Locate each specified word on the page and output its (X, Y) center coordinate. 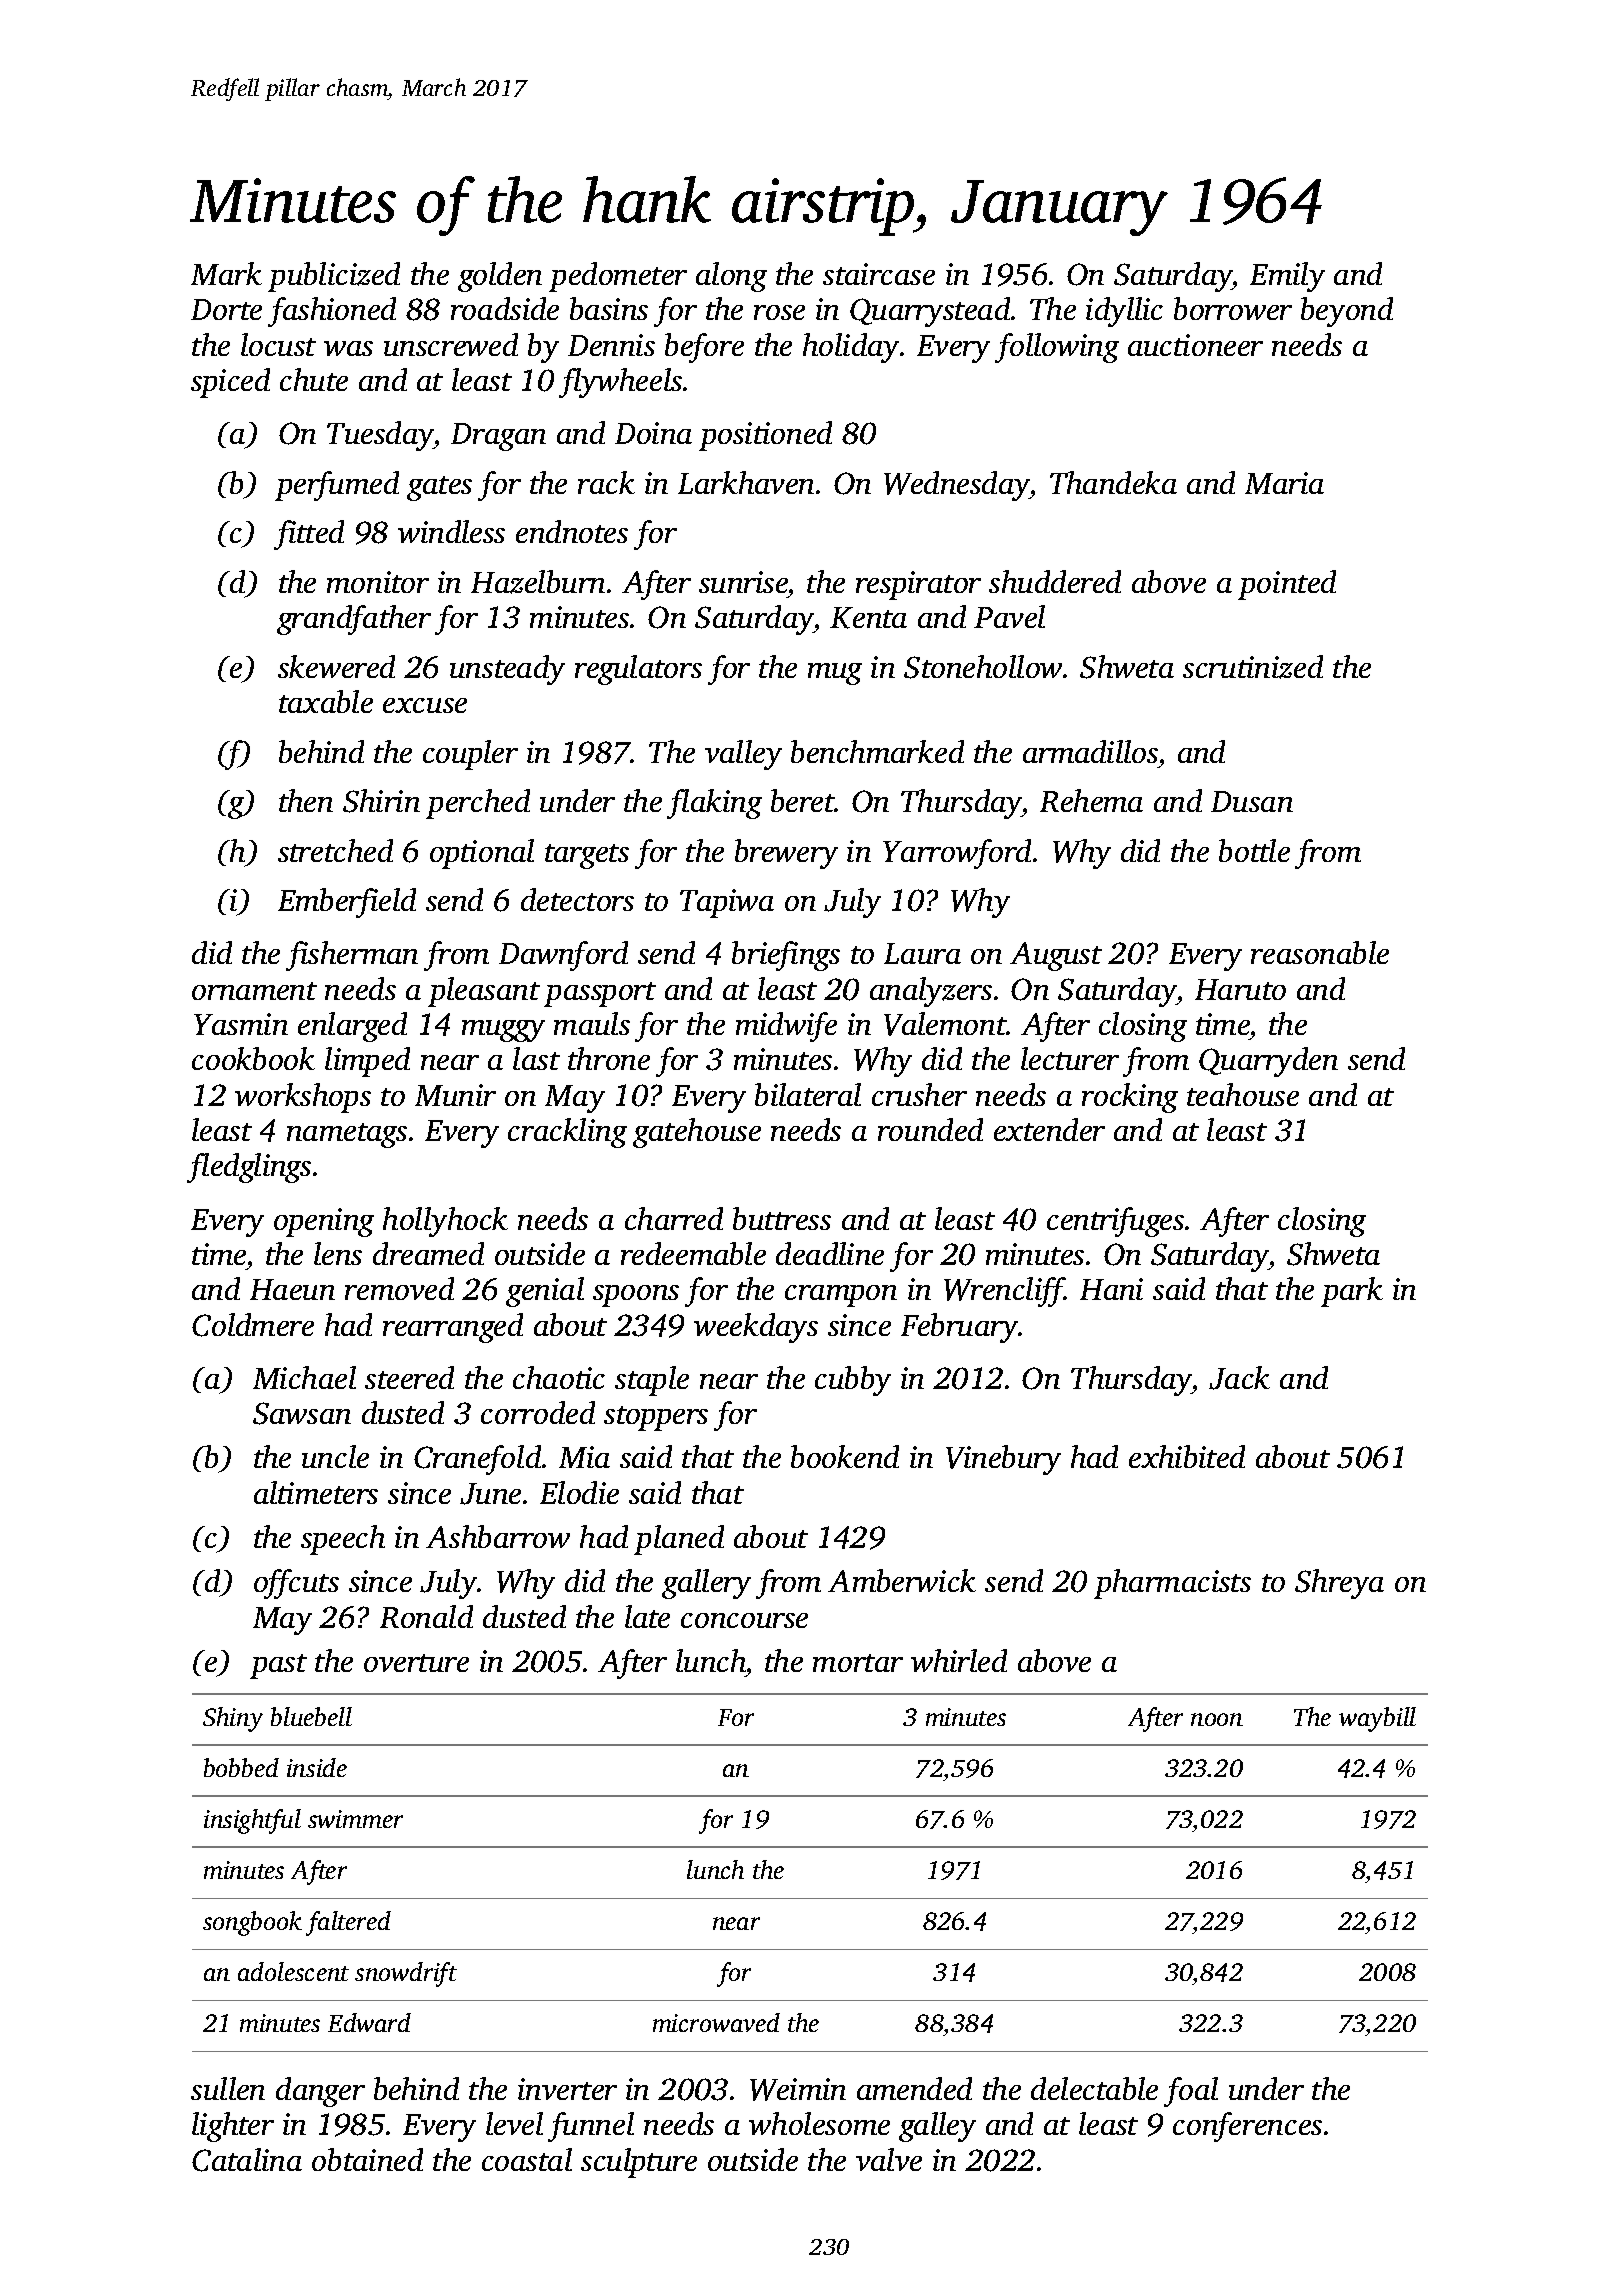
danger (320, 2092)
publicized (334, 277)
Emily (1287, 277)
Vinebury (1003, 1460)
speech (343, 1540)
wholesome (819, 2123)
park (1352, 1292)
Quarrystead (930, 312)
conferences (1247, 2127)
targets (587, 856)
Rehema (1091, 800)
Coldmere (253, 1325)
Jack (1239, 1378)
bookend (845, 1456)
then (306, 800)
